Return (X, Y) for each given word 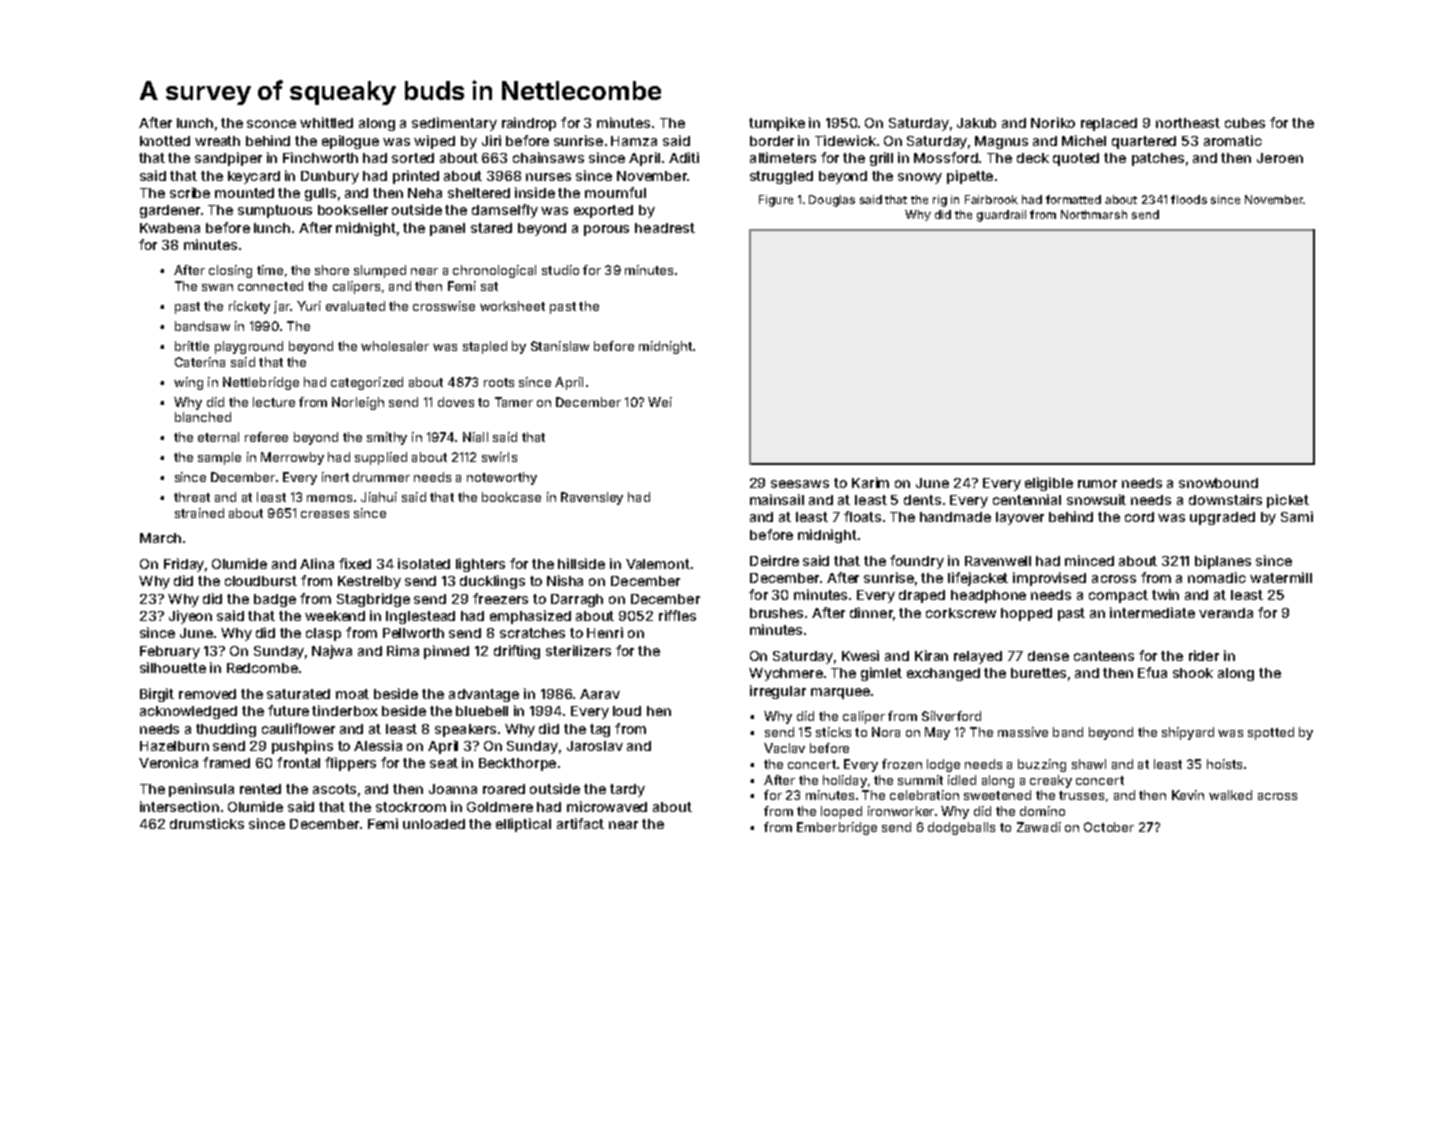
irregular (778, 692)
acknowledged (188, 712)
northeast (1188, 123)
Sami (1297, 516)
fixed (355, 563)
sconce (271, 124)
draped (922, 596)
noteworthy (502, 478)
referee (266, 437)
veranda (1226, 613)
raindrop (529, 124)
